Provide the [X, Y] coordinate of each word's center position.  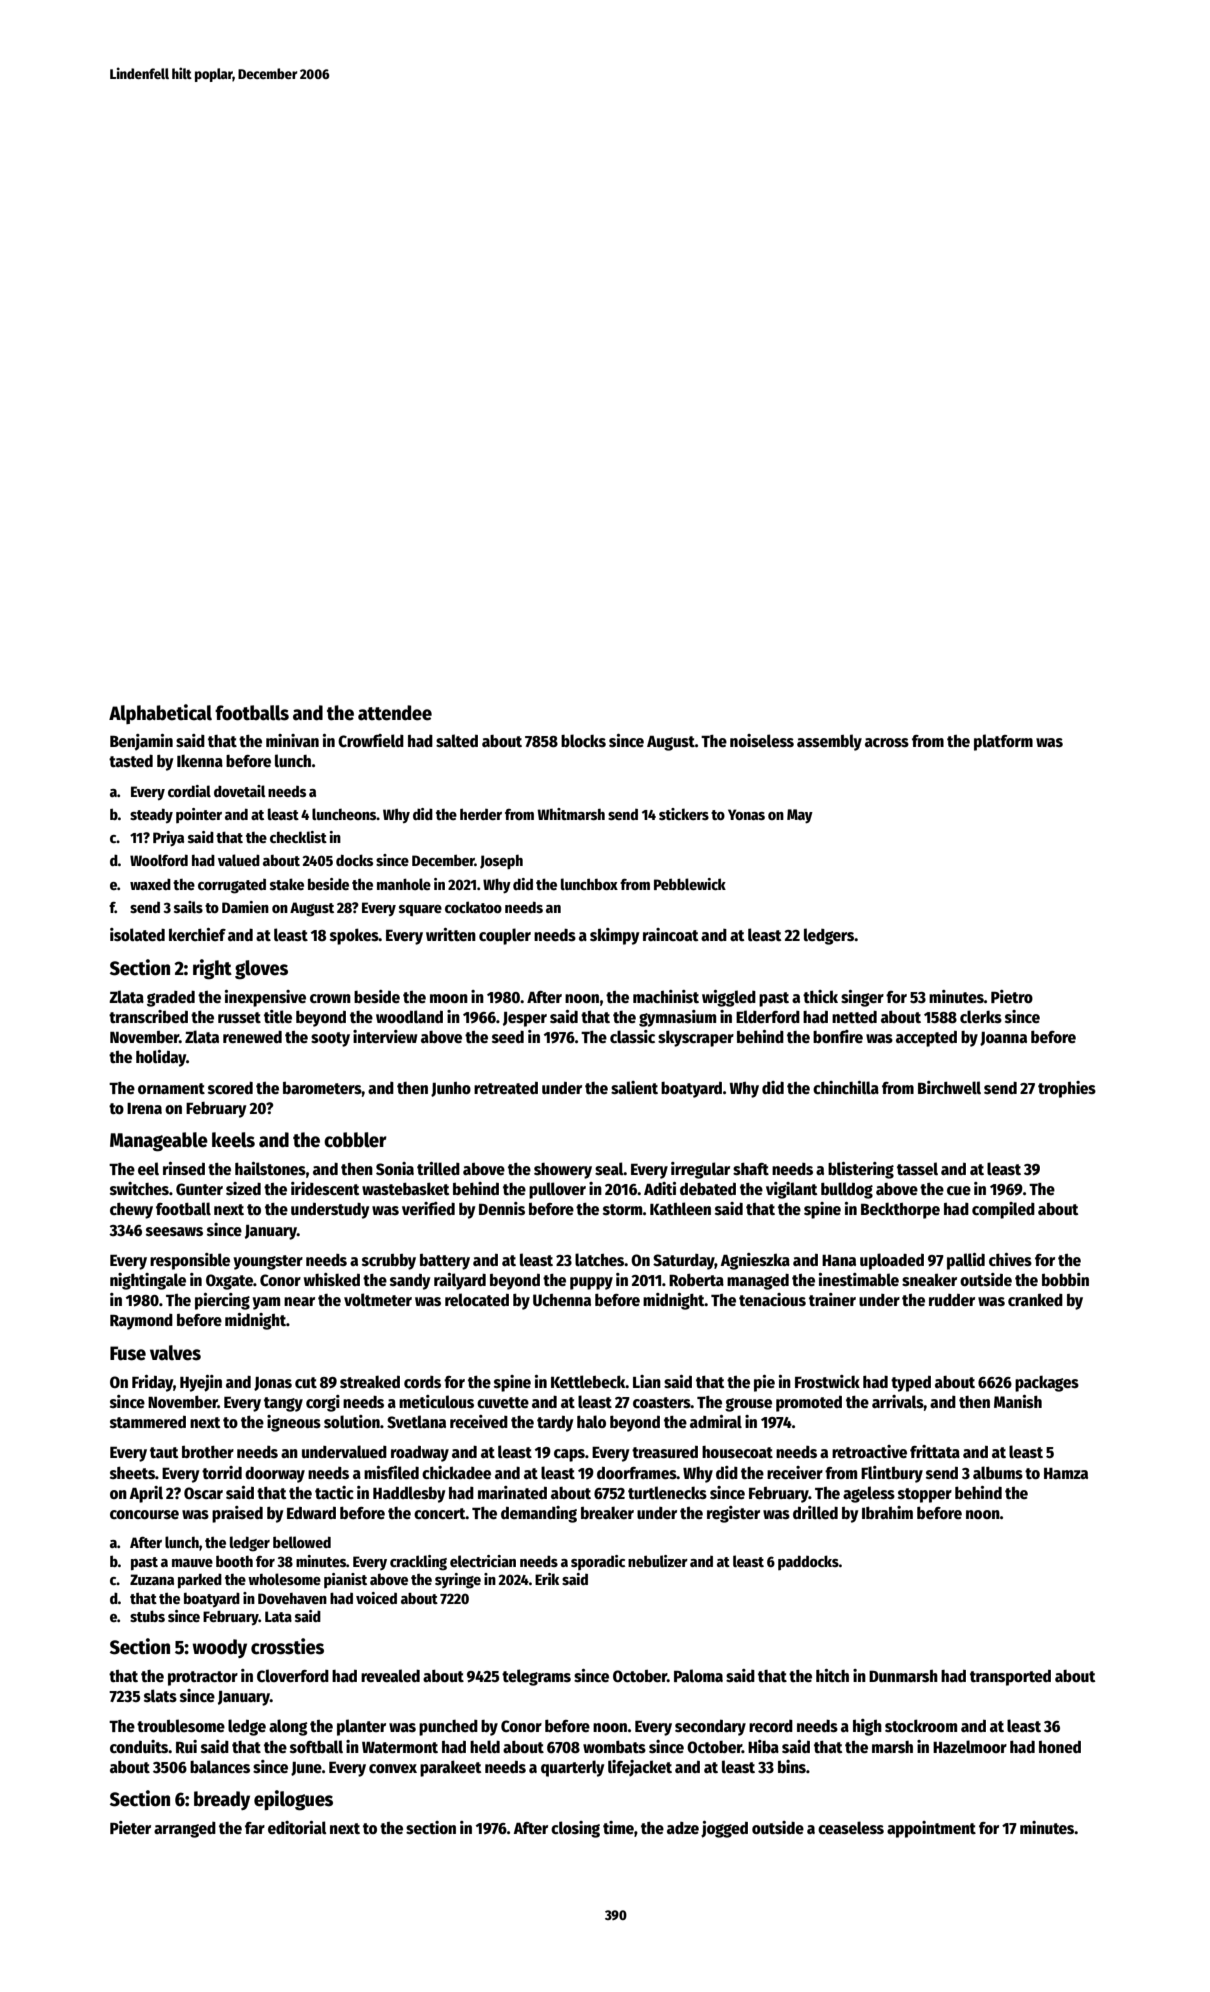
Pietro [1012, 997]
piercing [222, 1301]
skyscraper [696, 1038]
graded [171, 998]
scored [230, 1088]
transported [1010, 1678]
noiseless [762, 740]
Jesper [525, 1019]
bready [222, 1800]
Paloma [698, 1675]
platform [1003, 742]
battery [445, 1262]
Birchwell [949, 1087]
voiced [376, 1598]
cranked [1035, 1300]
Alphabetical [160, 714]
